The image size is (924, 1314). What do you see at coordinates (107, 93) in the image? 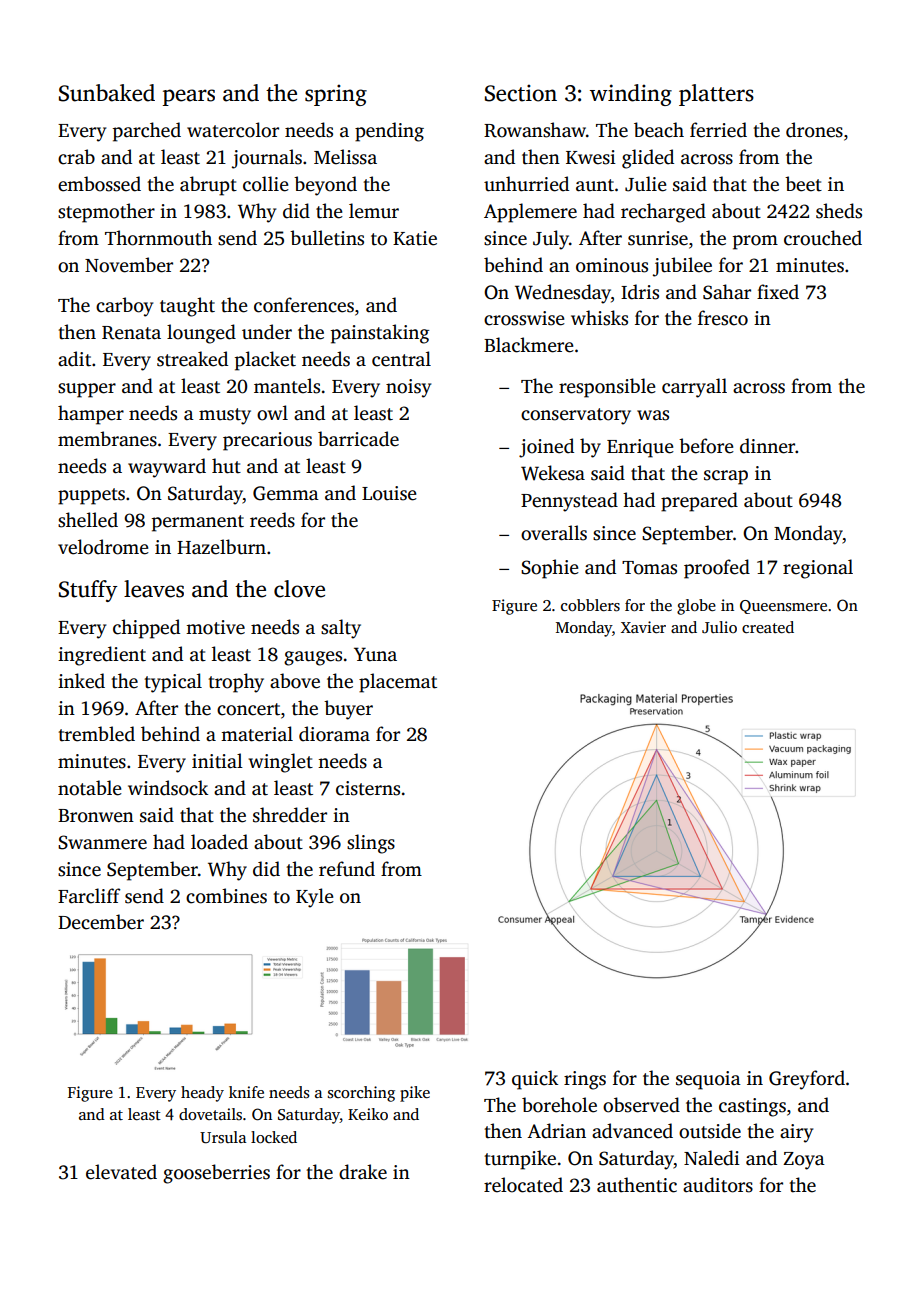
I see `Sunbaked` at bounding box center [107, 93].
